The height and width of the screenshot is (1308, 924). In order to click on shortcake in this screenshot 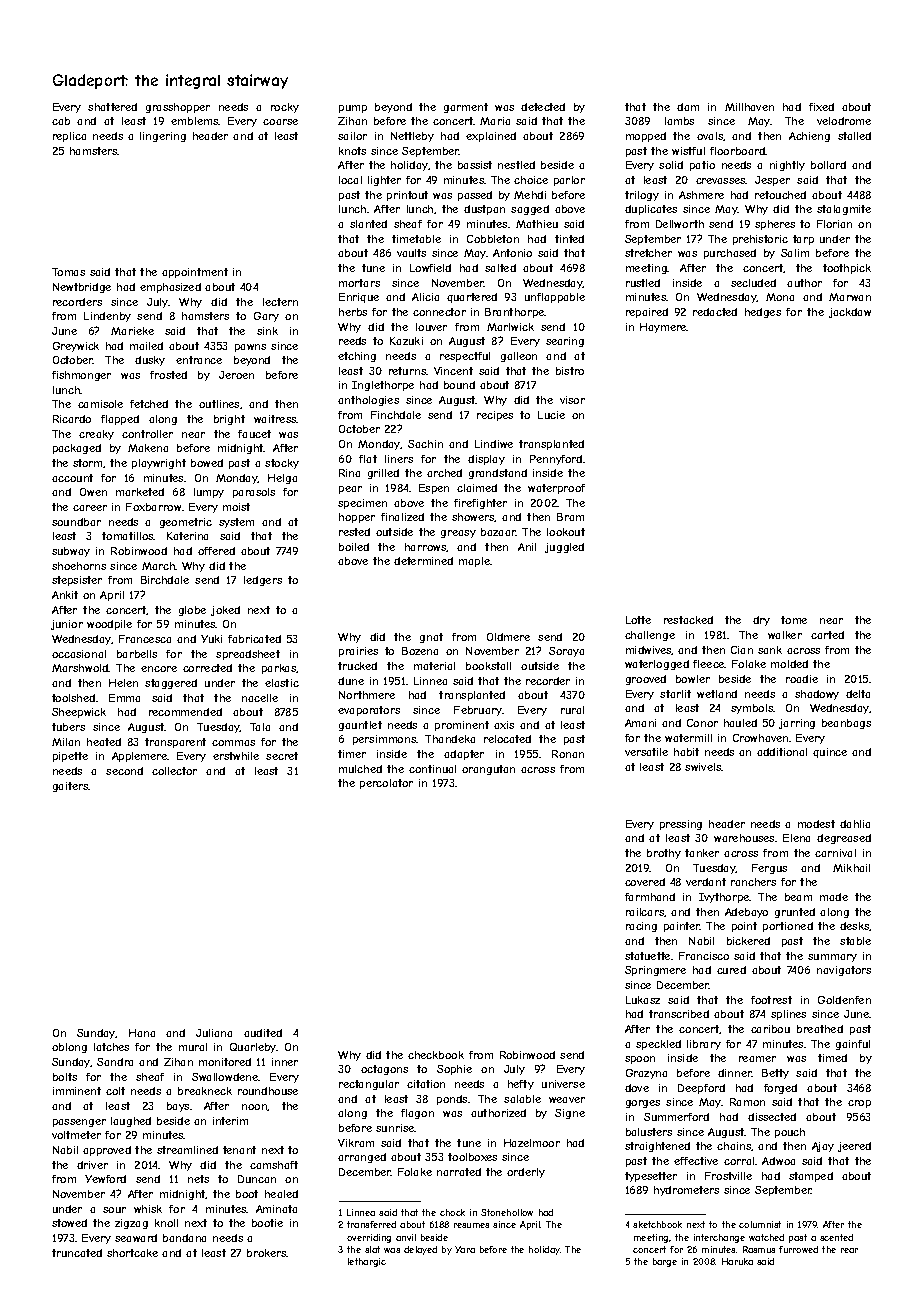, I will do `click(132, 1253)`.
